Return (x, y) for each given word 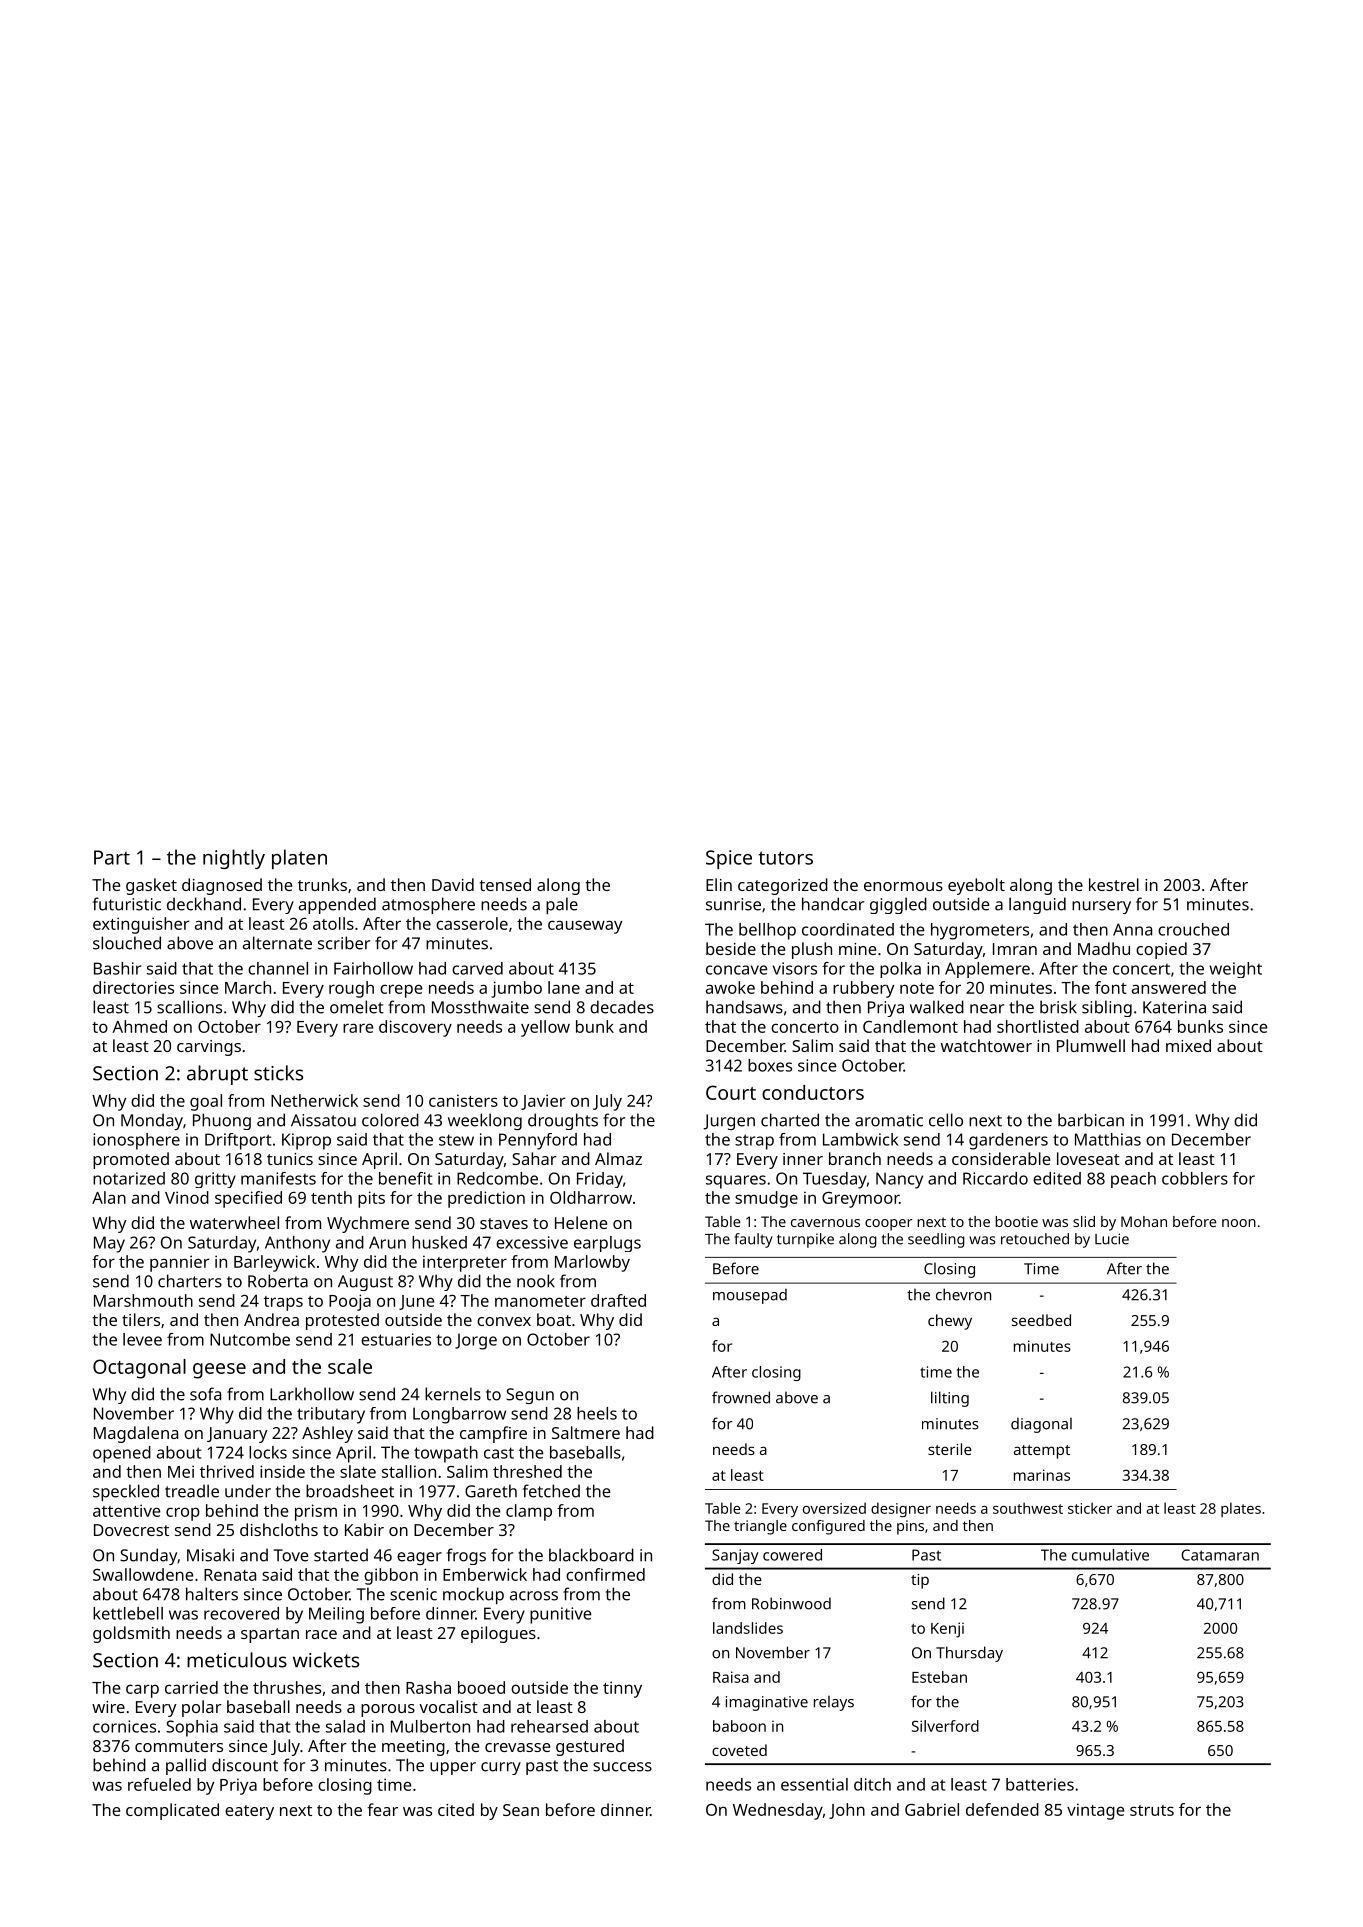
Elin (719, 884)
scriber (344, 943)
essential (814, 1784)
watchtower (986, 1045)
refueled (159, 1784)
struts (1152, 1810)
